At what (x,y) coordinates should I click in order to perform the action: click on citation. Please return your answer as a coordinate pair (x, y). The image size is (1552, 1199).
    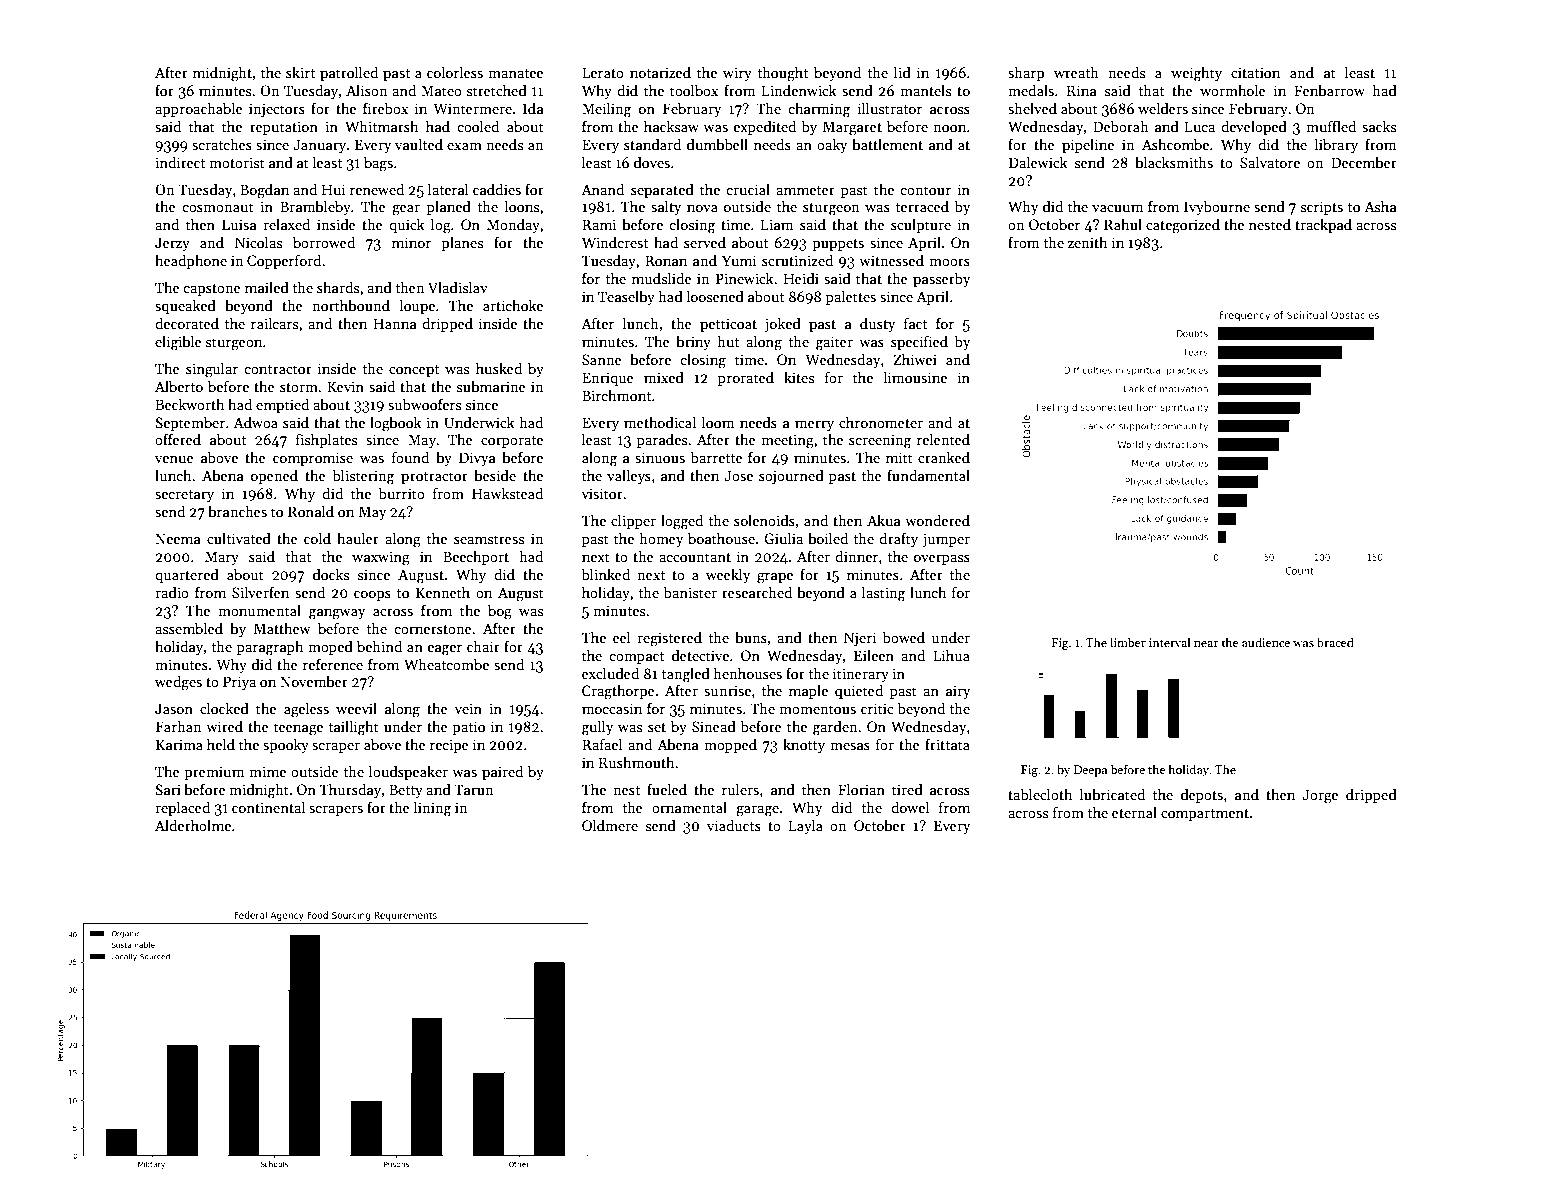
    Looking at the image, I should click on (1255, 72).
